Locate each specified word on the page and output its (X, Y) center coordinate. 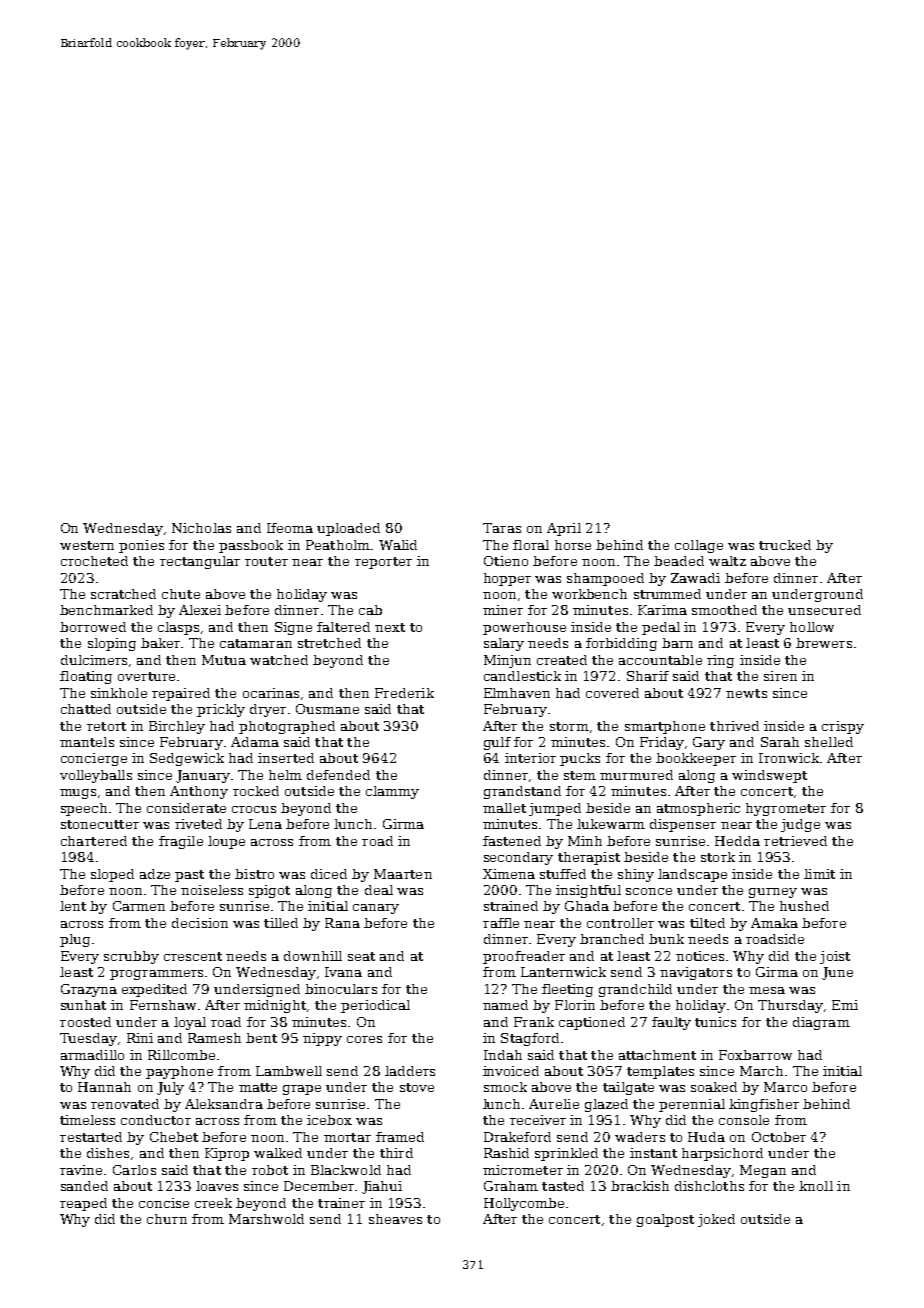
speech (84, 809)
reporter (383, 563)
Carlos (134, 1170)
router (266, 561)
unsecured (824, 610)
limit (819, 874)
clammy (392, 792)
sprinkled (566, 1154)
